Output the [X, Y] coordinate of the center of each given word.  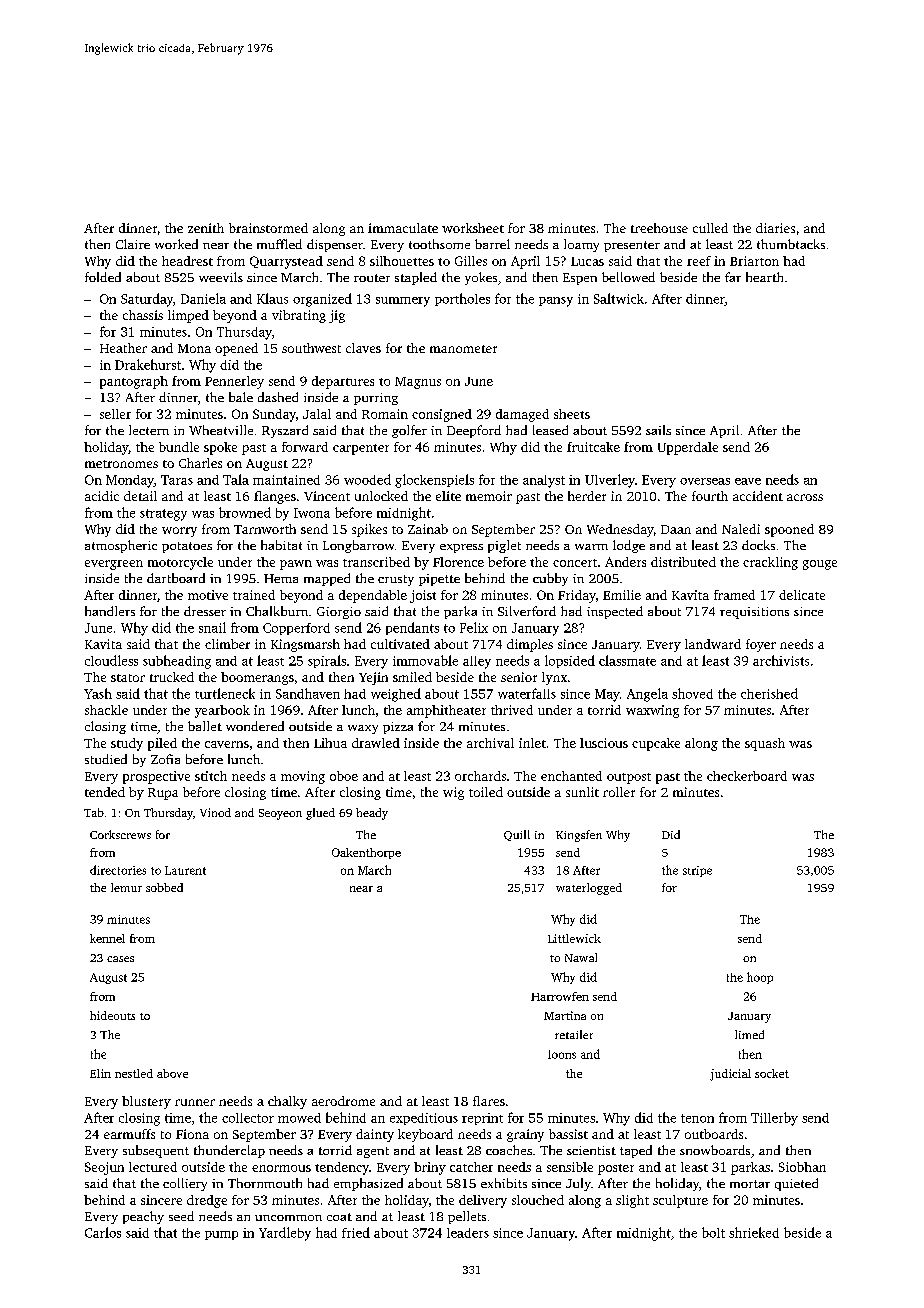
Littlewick [574, 938]
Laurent [185, 870]
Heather [123, 348]
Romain [385, 414]
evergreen [114, 565]
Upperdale [688, 448]
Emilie [622, 595]
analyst [544, 481]
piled [162, 744]
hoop [760, 978]
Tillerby [774, 1119]
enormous [281, 1168]
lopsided [570, 661]
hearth [764, 277]
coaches [509, 1150]
